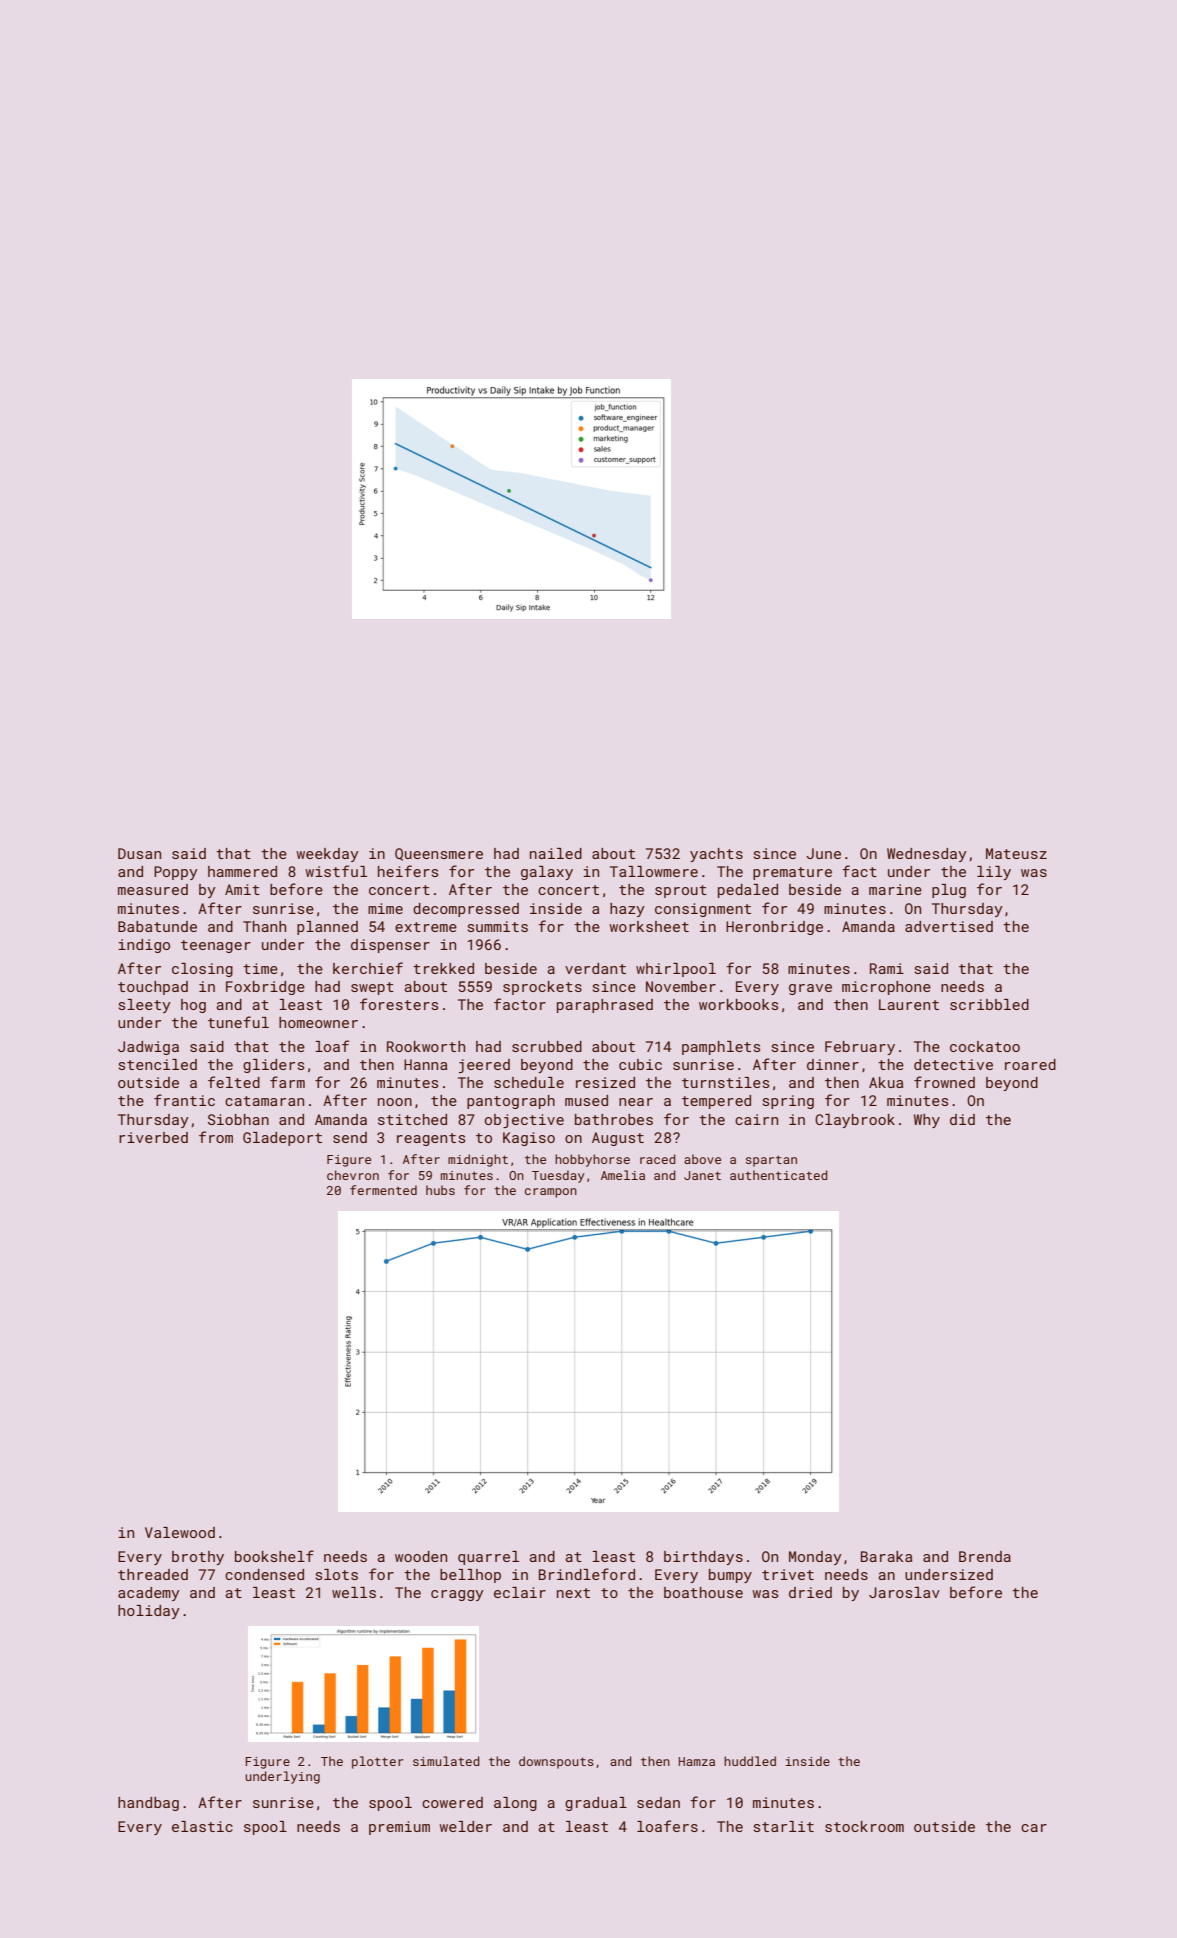 The width and height of the document is (1177, 1938). Describe the element at coordinates (465, 1826) in the document. I see `welder` at that location.
